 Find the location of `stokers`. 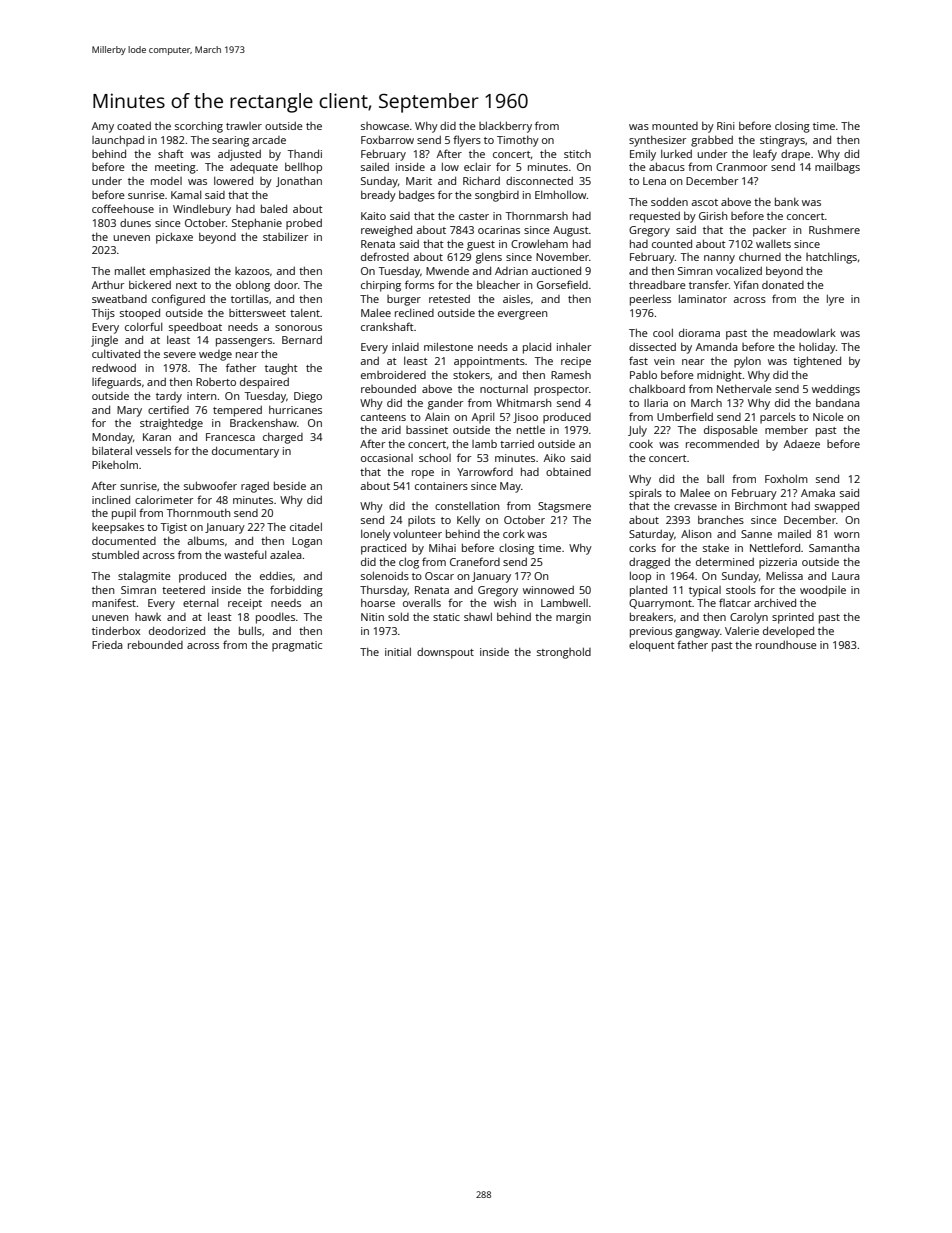

stokers is located at coordinates (471, 375).
